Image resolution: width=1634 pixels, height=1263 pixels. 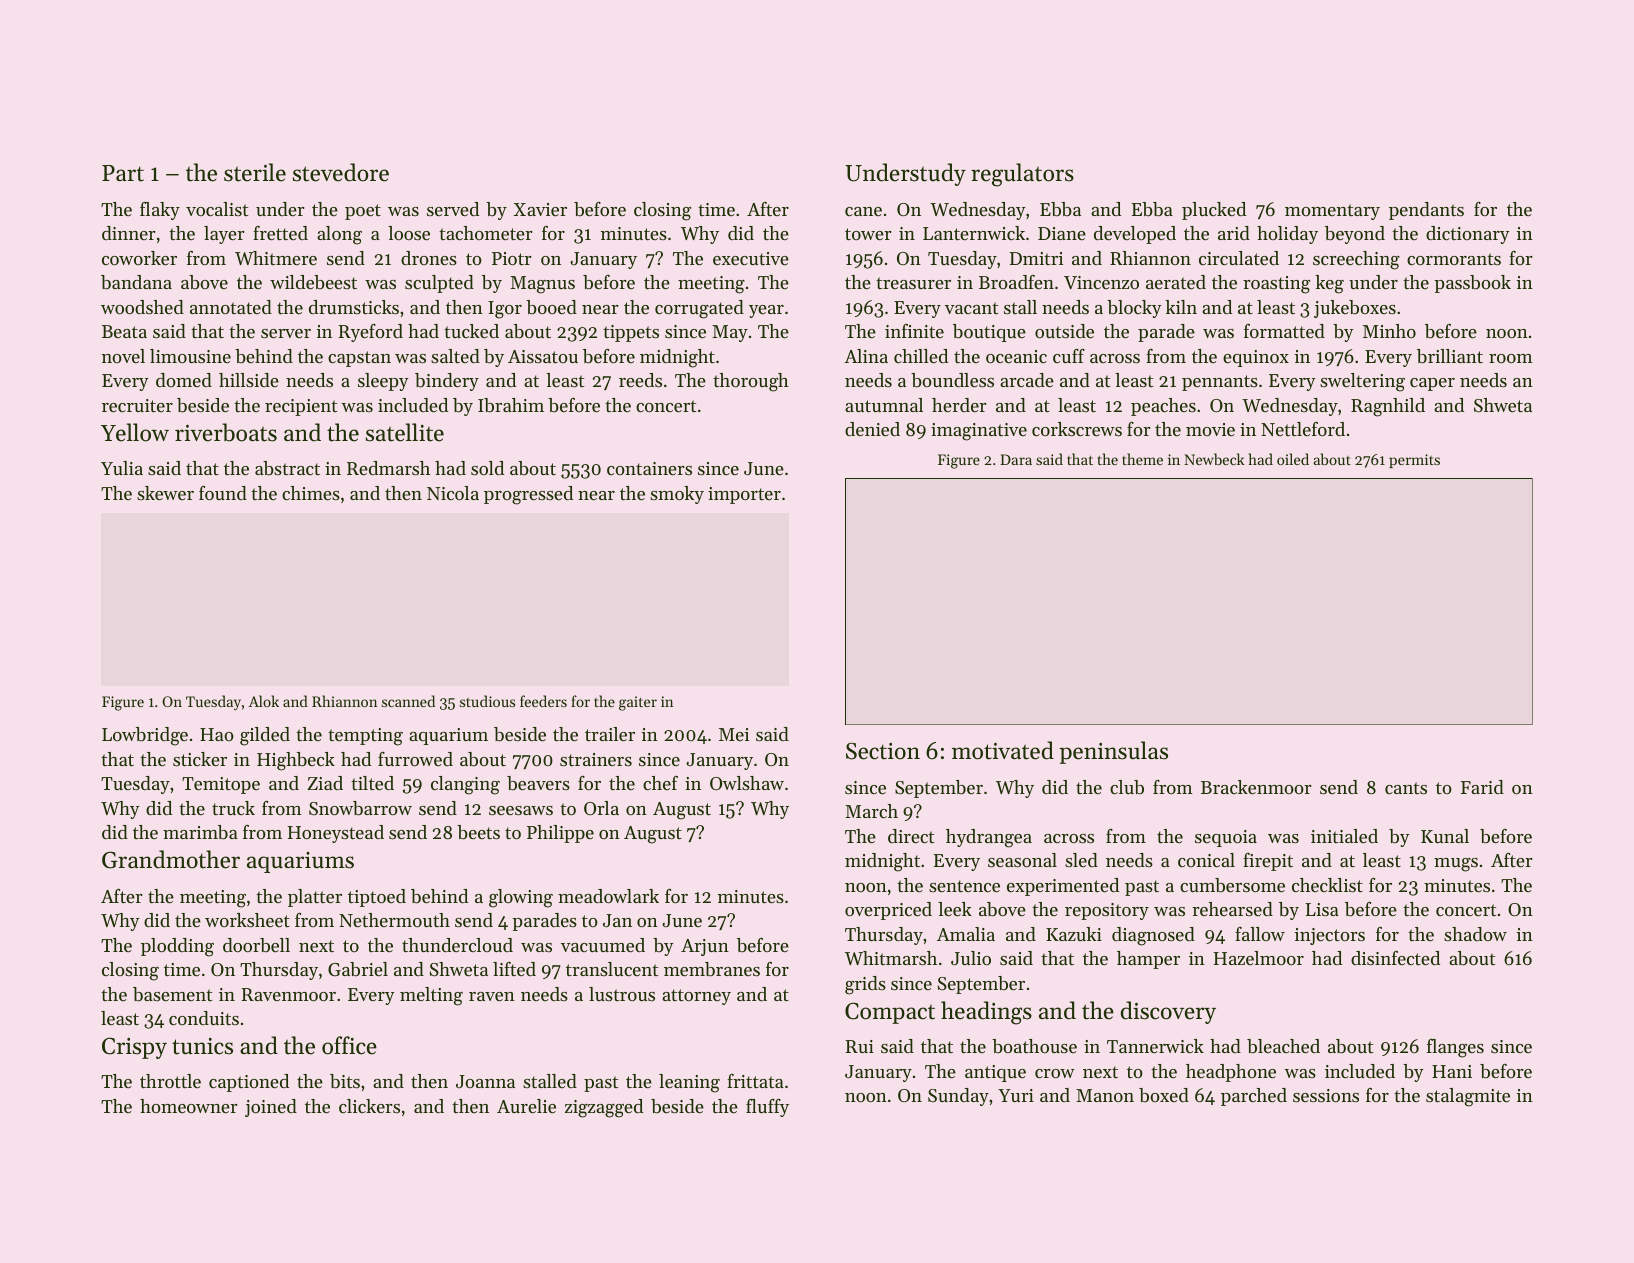 I want to click on Mei, so click(x=734, y=734).
